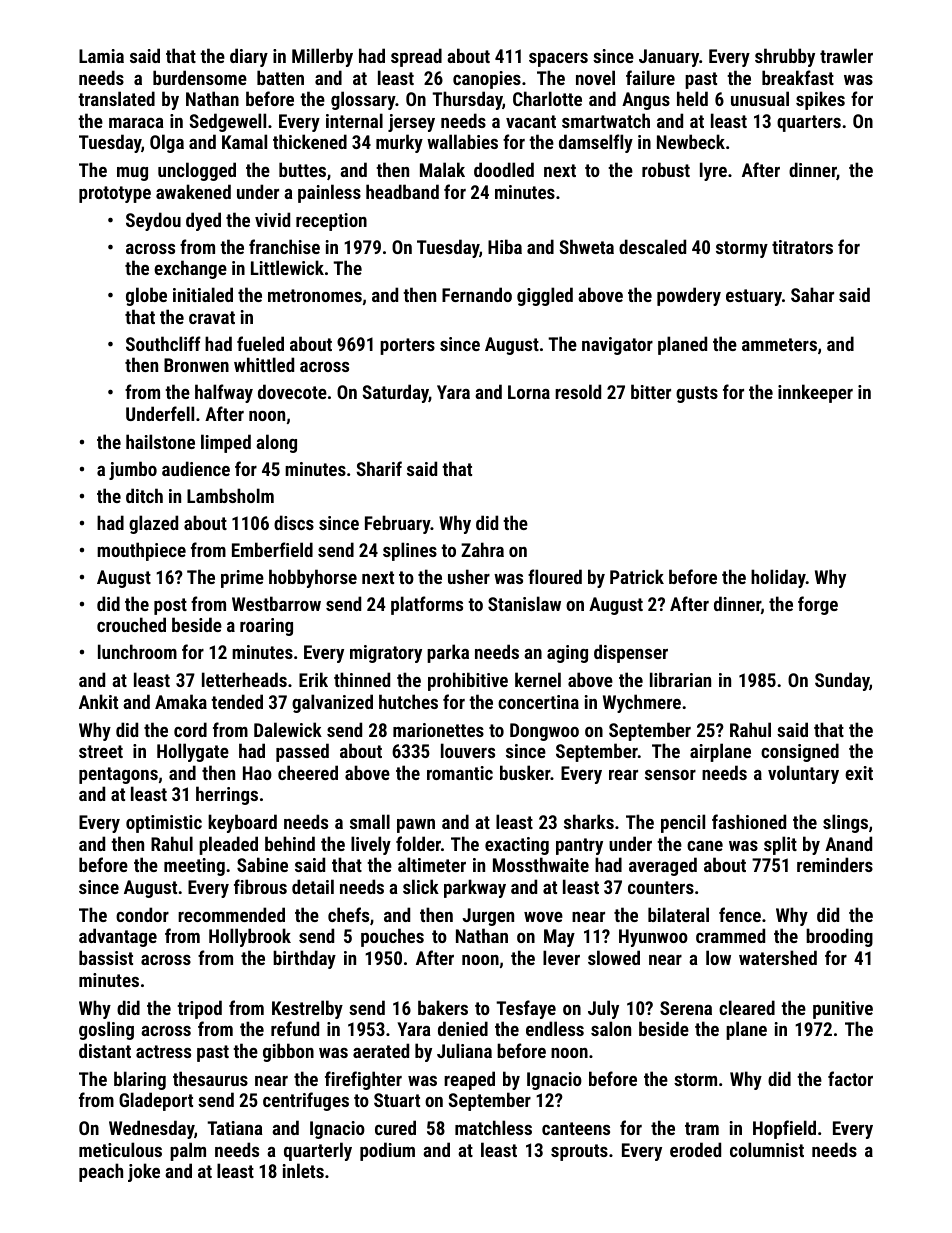  What do you see at coordinates (686, 1008) in the image?
I see `Serena` at bounding box center [686, 1008].
